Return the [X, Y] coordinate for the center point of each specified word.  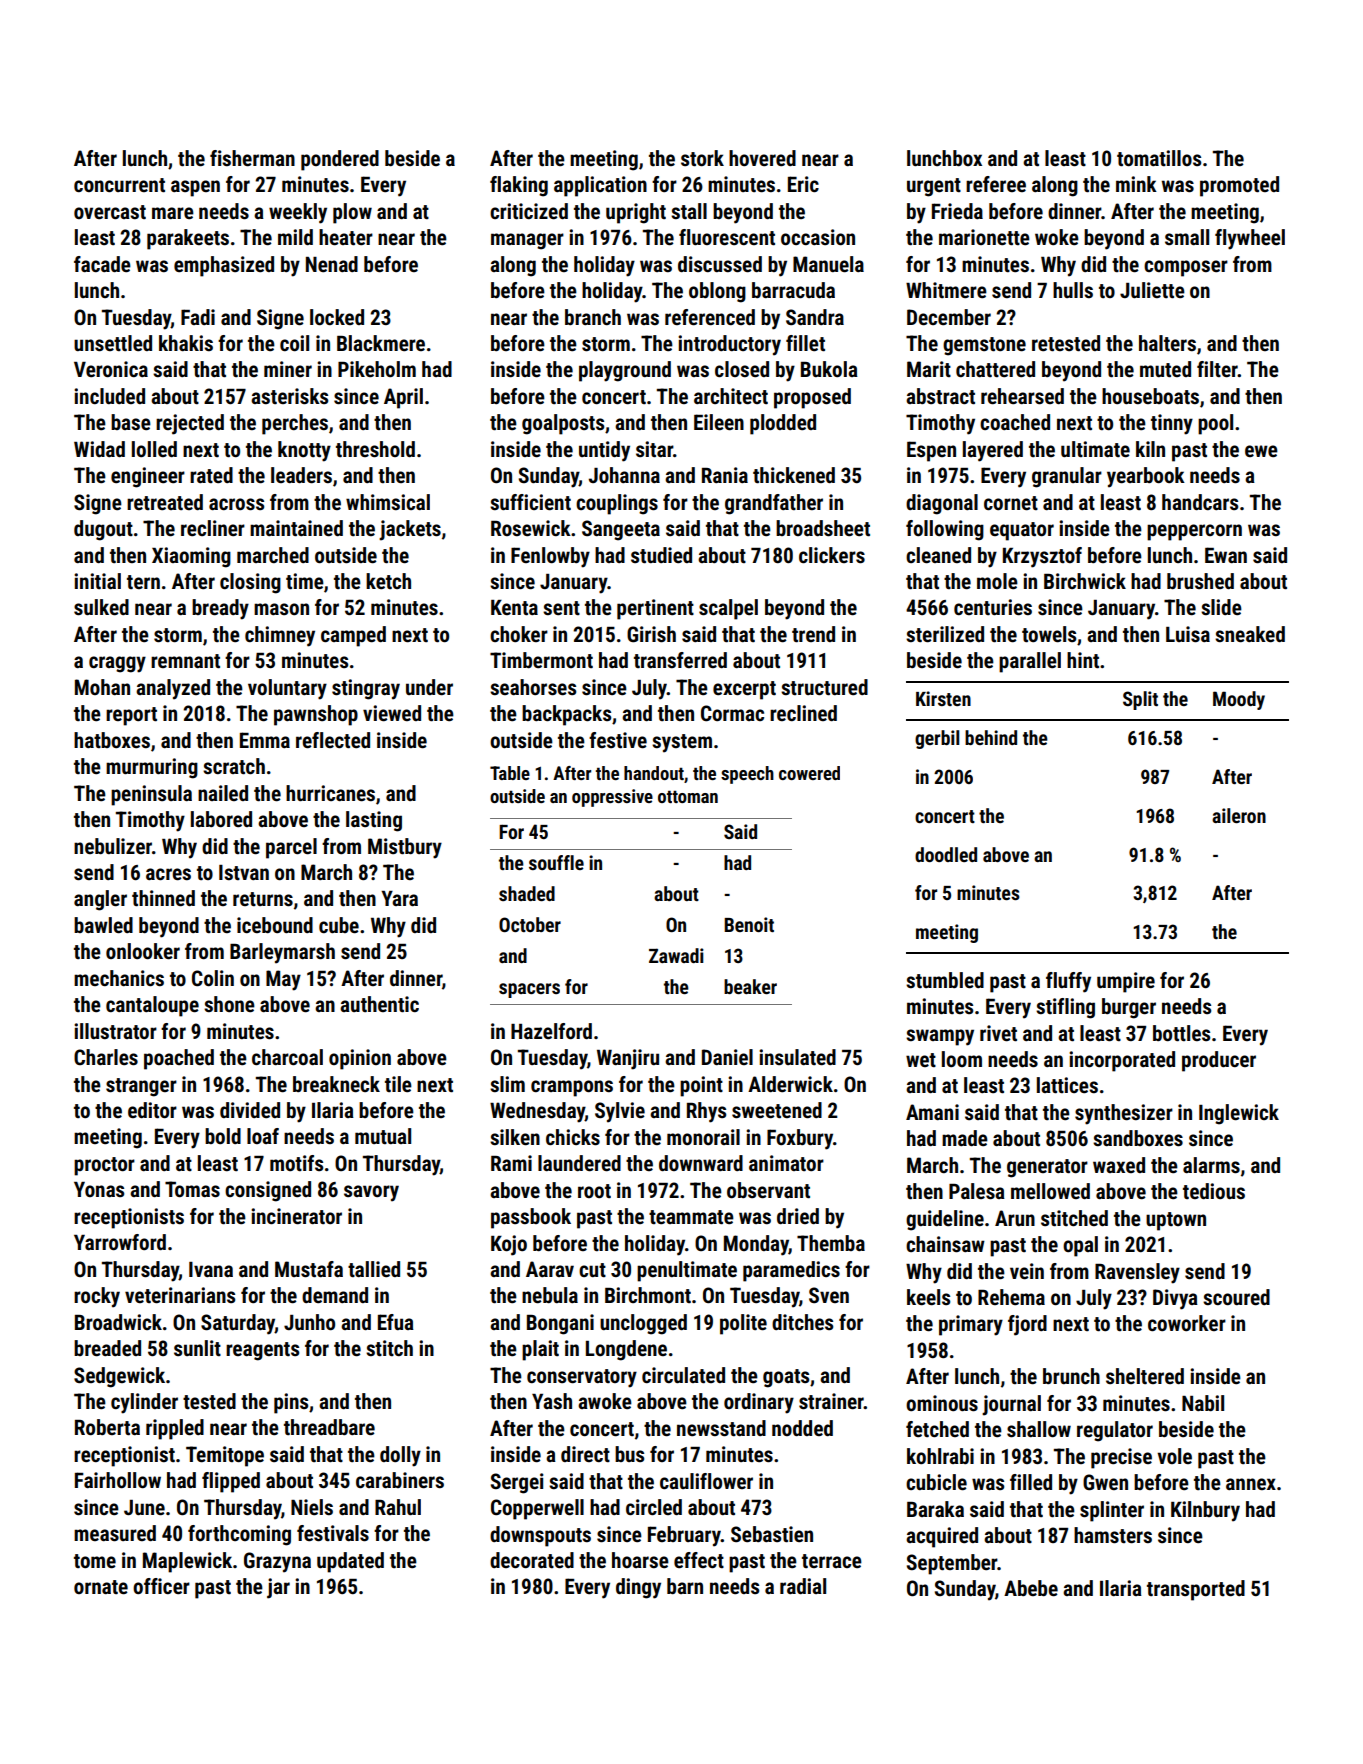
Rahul [398, 1507]
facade [102, 264]
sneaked [1250, 634]
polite [743, 1324]
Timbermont [541, 660]
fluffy [1068, 982]
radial [803, 1586]
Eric [803, 184]
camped [353, 636]
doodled [946, 854]
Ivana [211, 1269]
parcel [291, 848]
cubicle [936, 1482]
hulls [1073, 290]
